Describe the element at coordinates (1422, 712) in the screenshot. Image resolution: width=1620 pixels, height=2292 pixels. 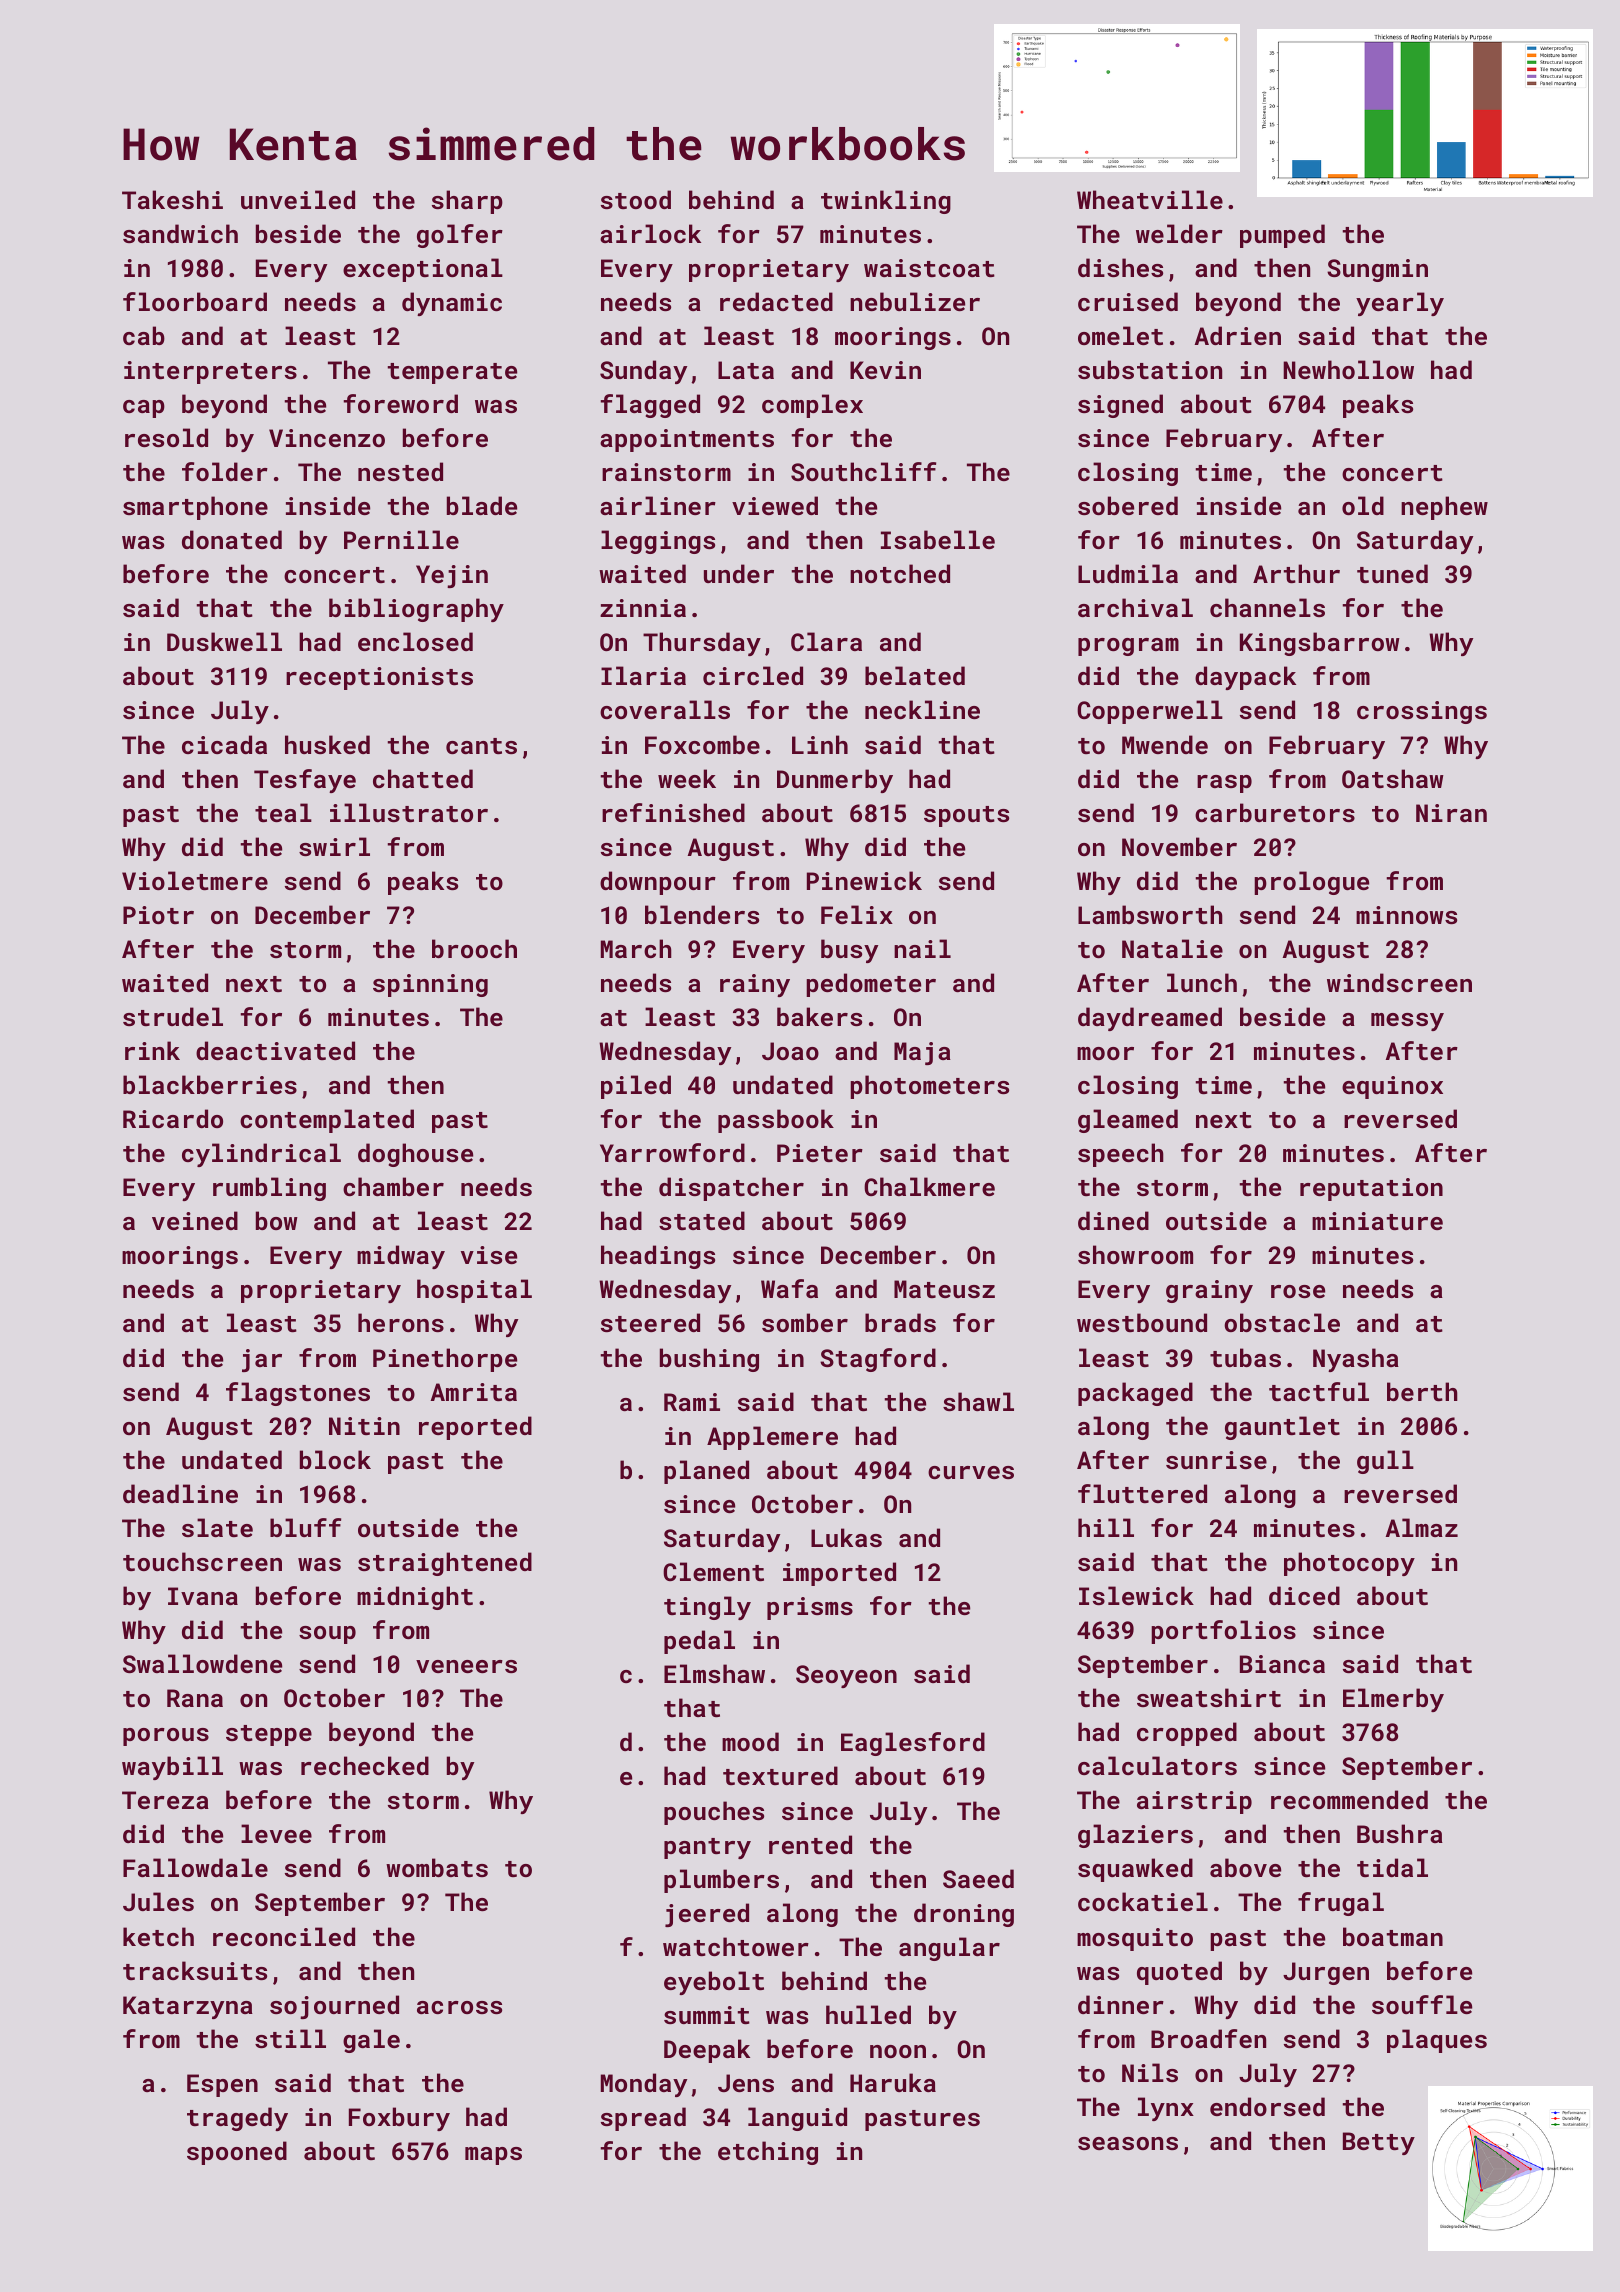
I see `crossings` at that location.
